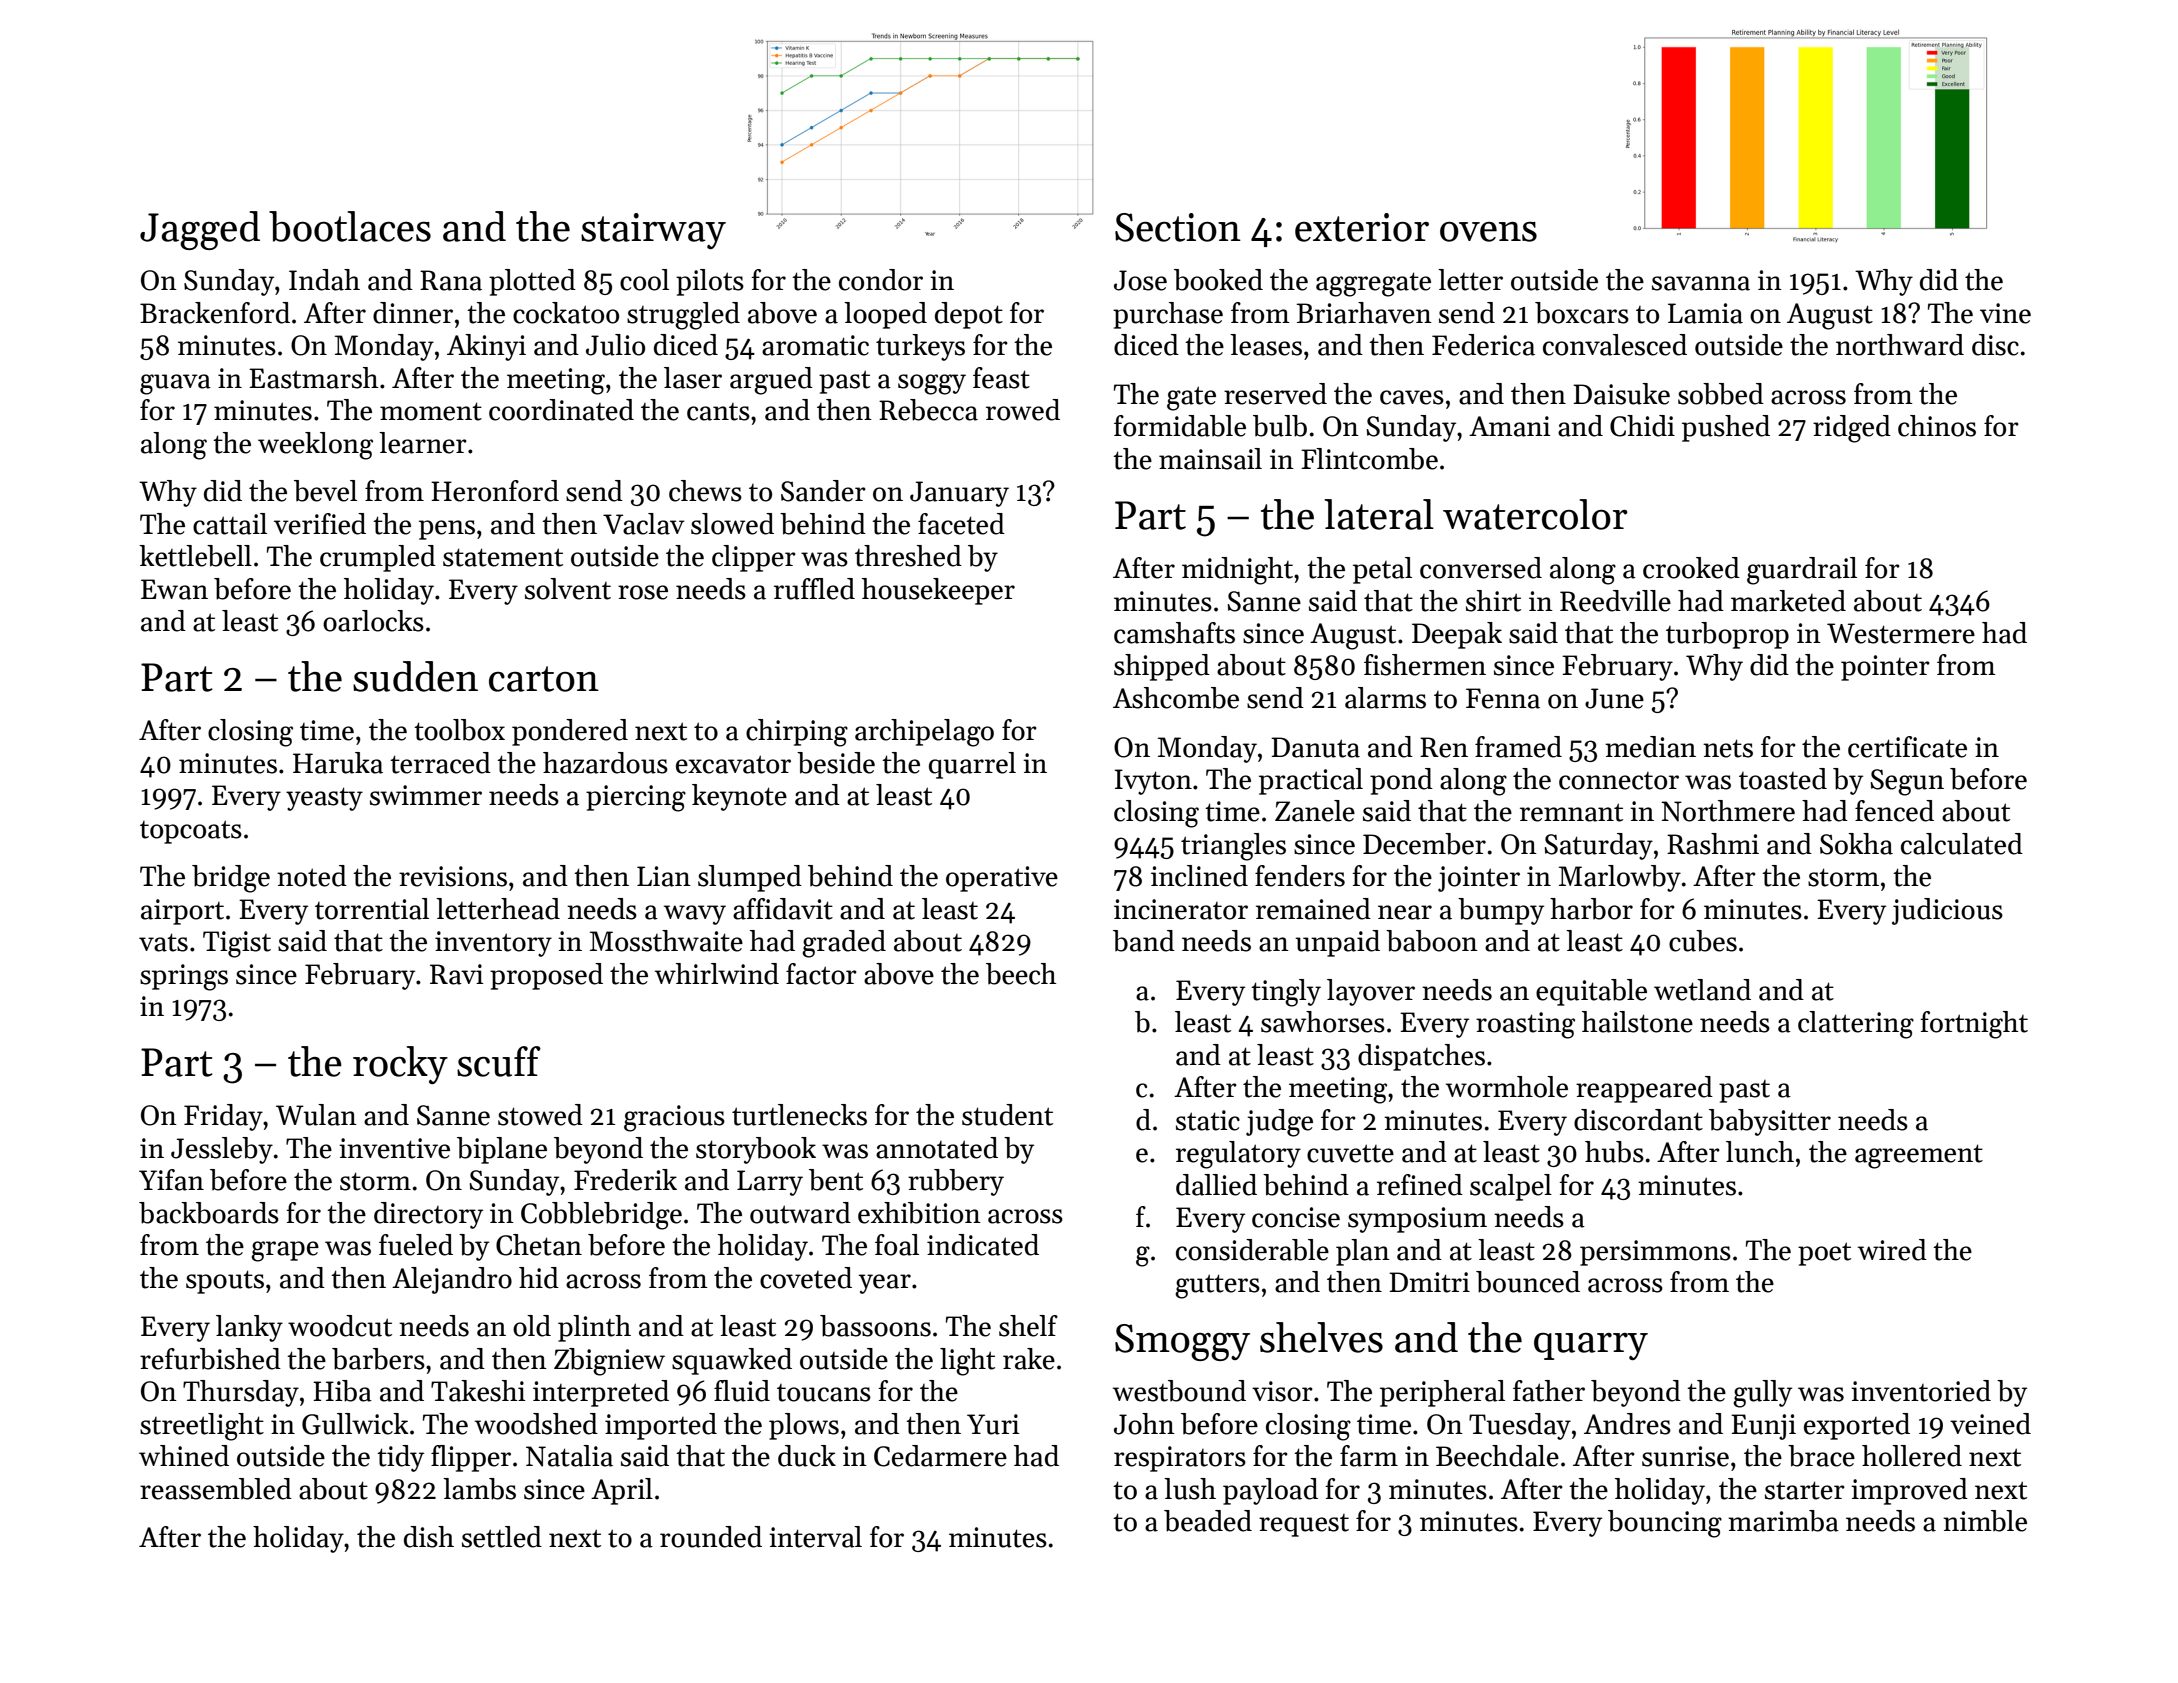 Image resolution: width=2178 pixels, height=1683 pixels. I want to click on Rebecca, so click(928, 410).
